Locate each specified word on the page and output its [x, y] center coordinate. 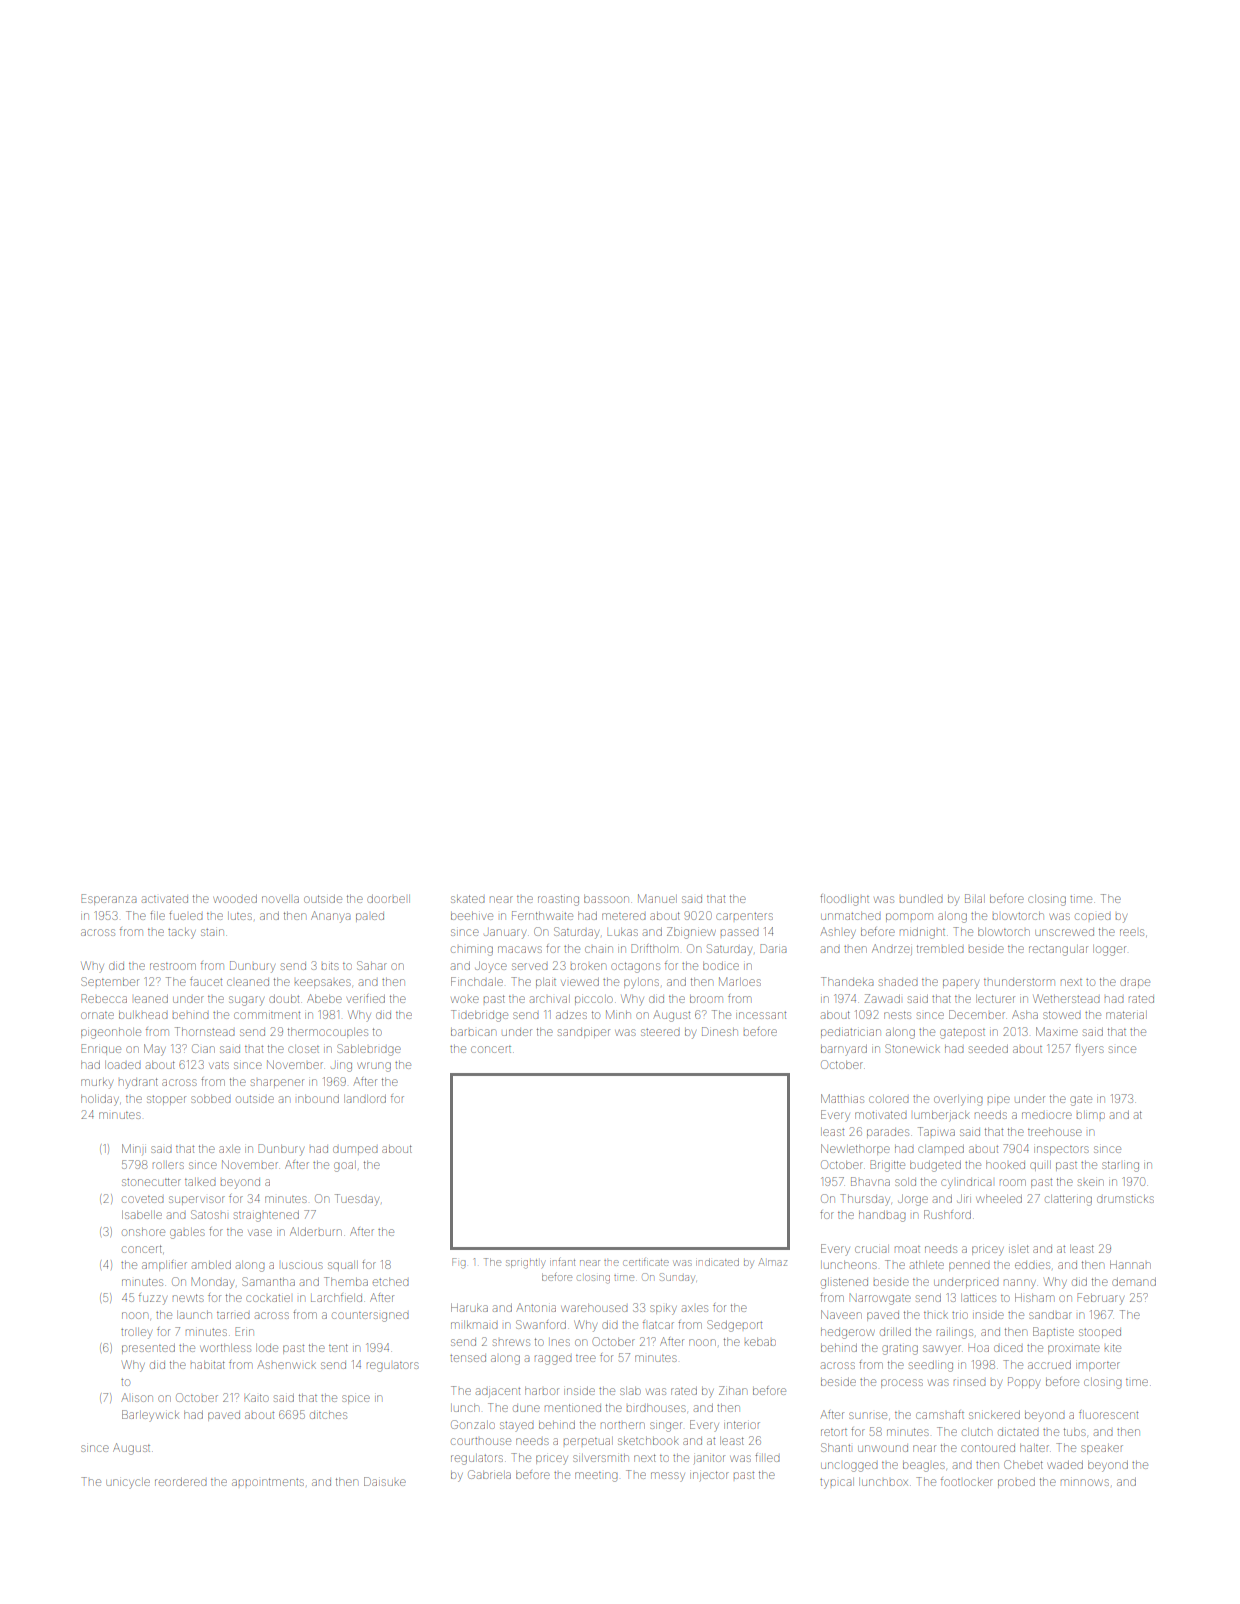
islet [1019, 1249]
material [1126, 1015]
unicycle [128, 1483]
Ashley [838, 933]
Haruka [469, 1307]
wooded [235, 899]
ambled [211, 1265]
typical [837, 1483]
